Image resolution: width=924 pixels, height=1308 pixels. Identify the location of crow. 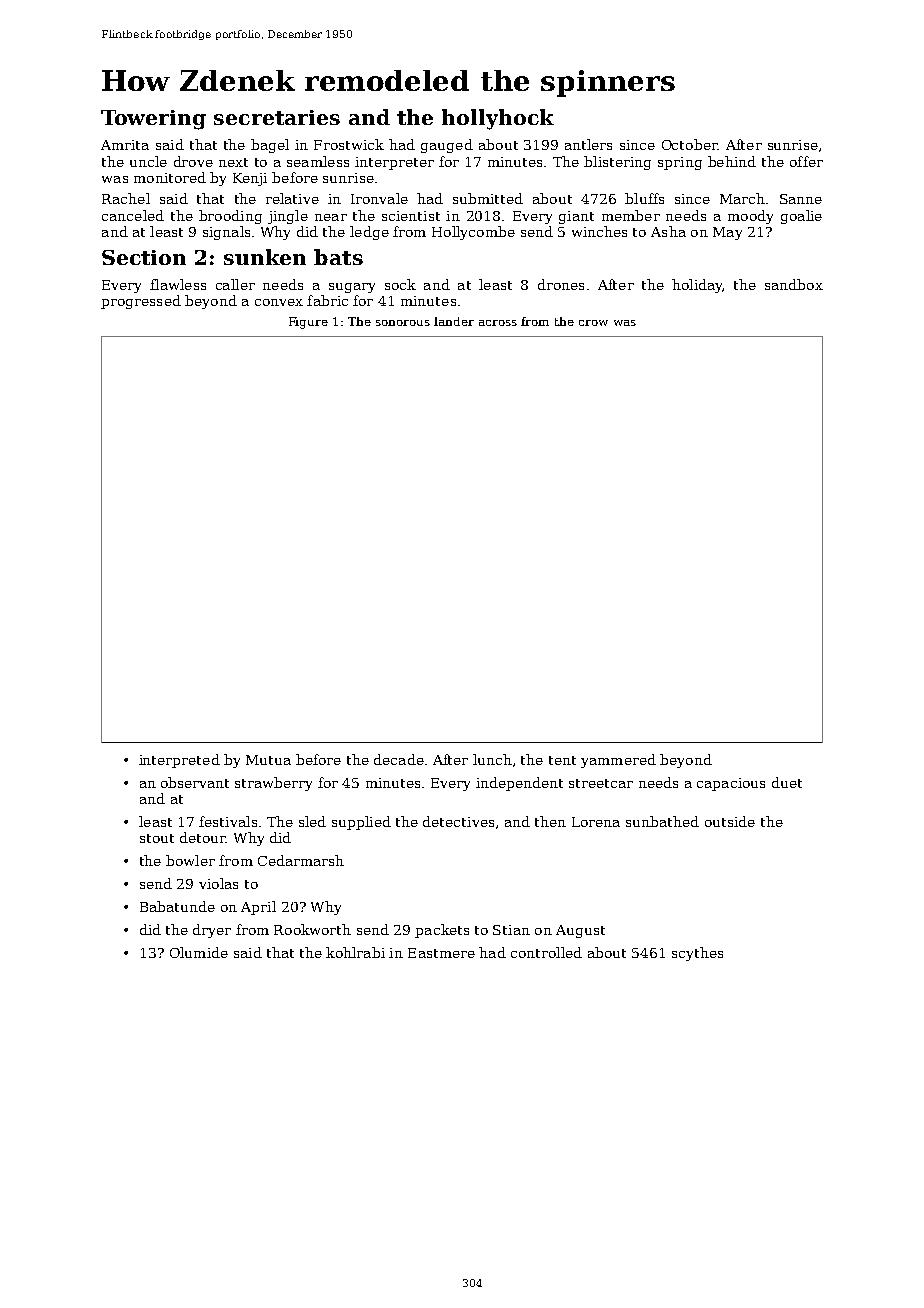
(593, 323).
